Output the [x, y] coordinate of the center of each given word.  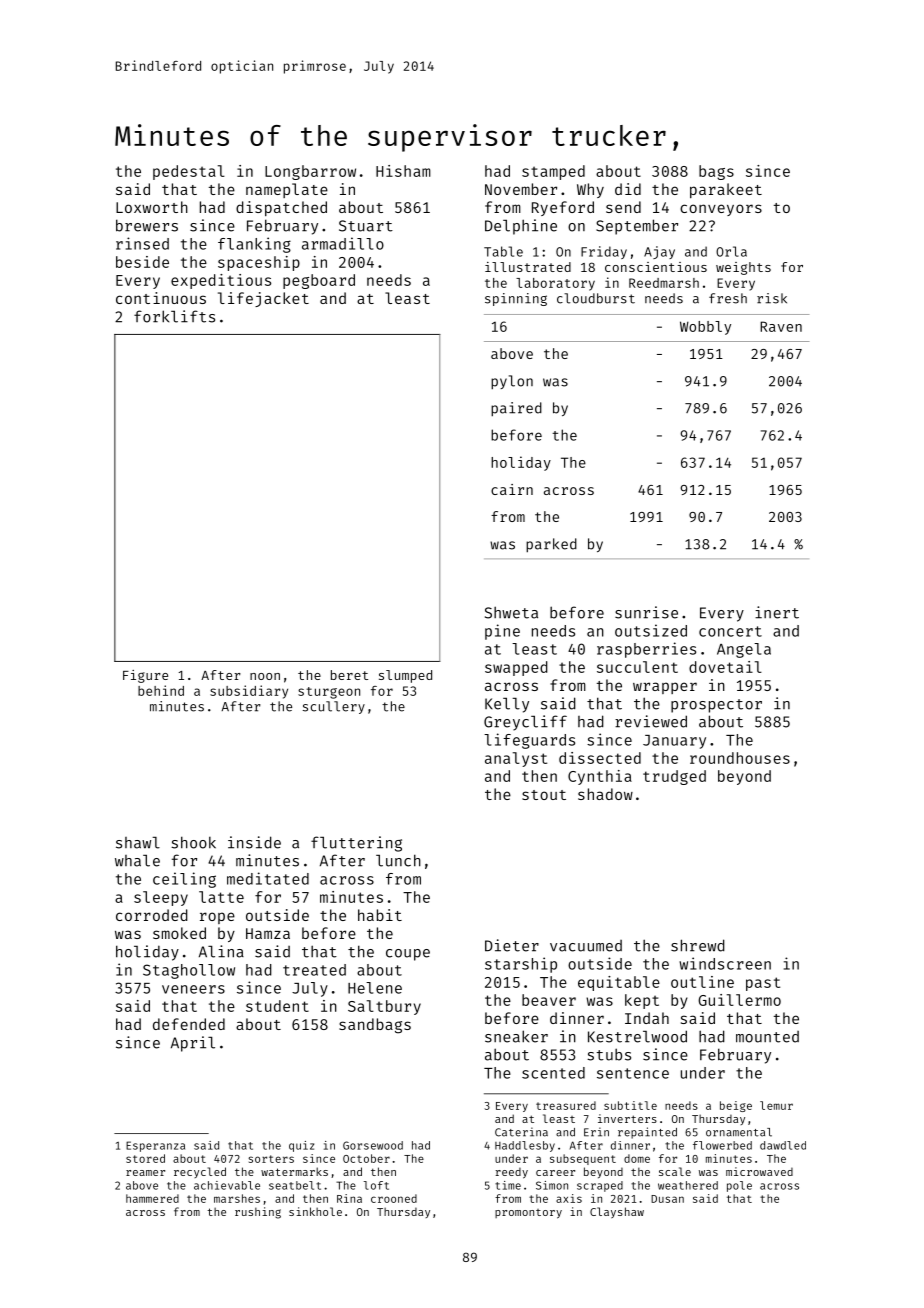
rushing [258, 1213]
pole [739, 1186]
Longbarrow [310, 172]
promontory [528, 1214]
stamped [553, 172]
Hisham [403, 171]
